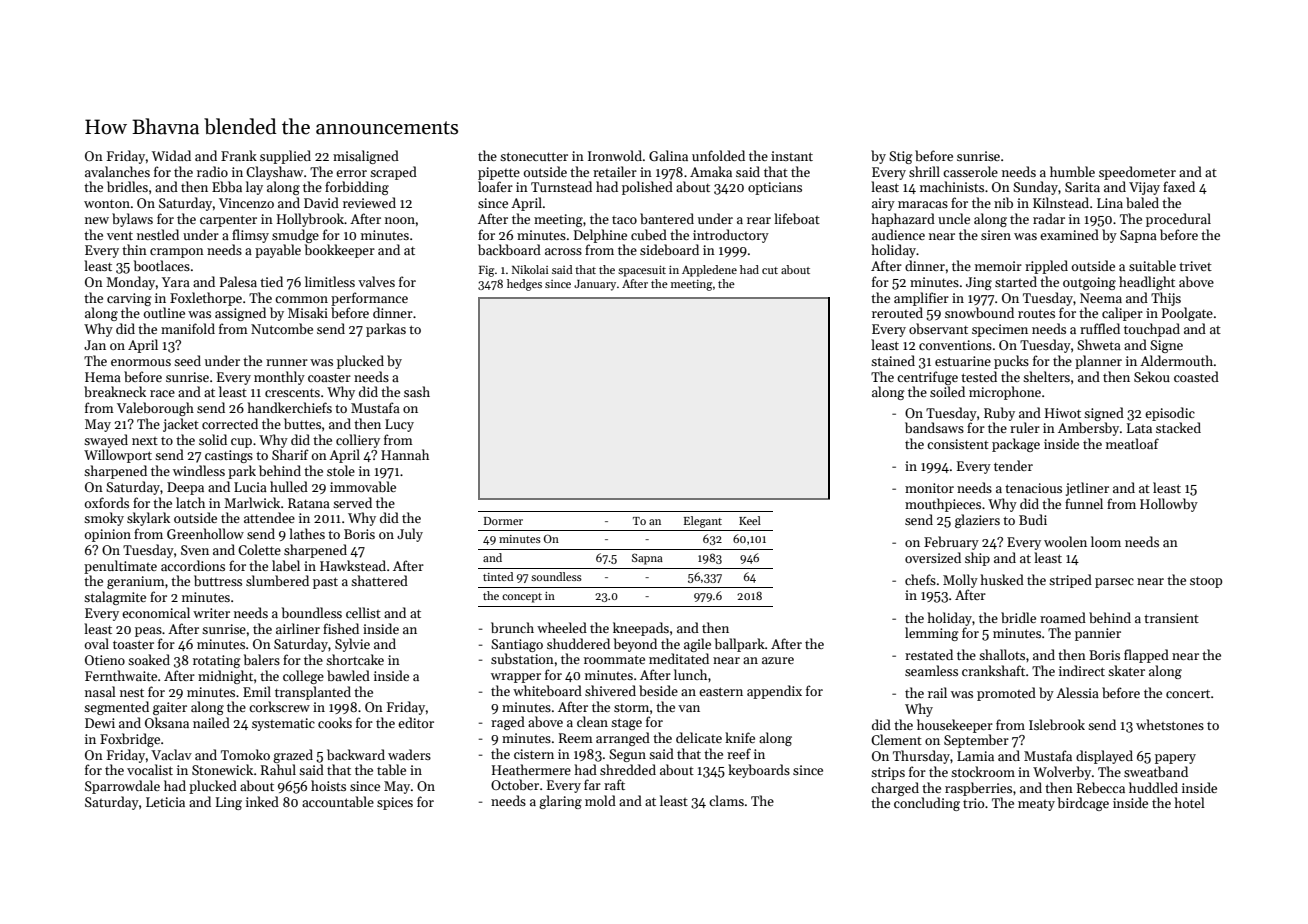 The width and height of the screenshot is (1308, 924). I want to click on Rahul, so click(278, 769).
